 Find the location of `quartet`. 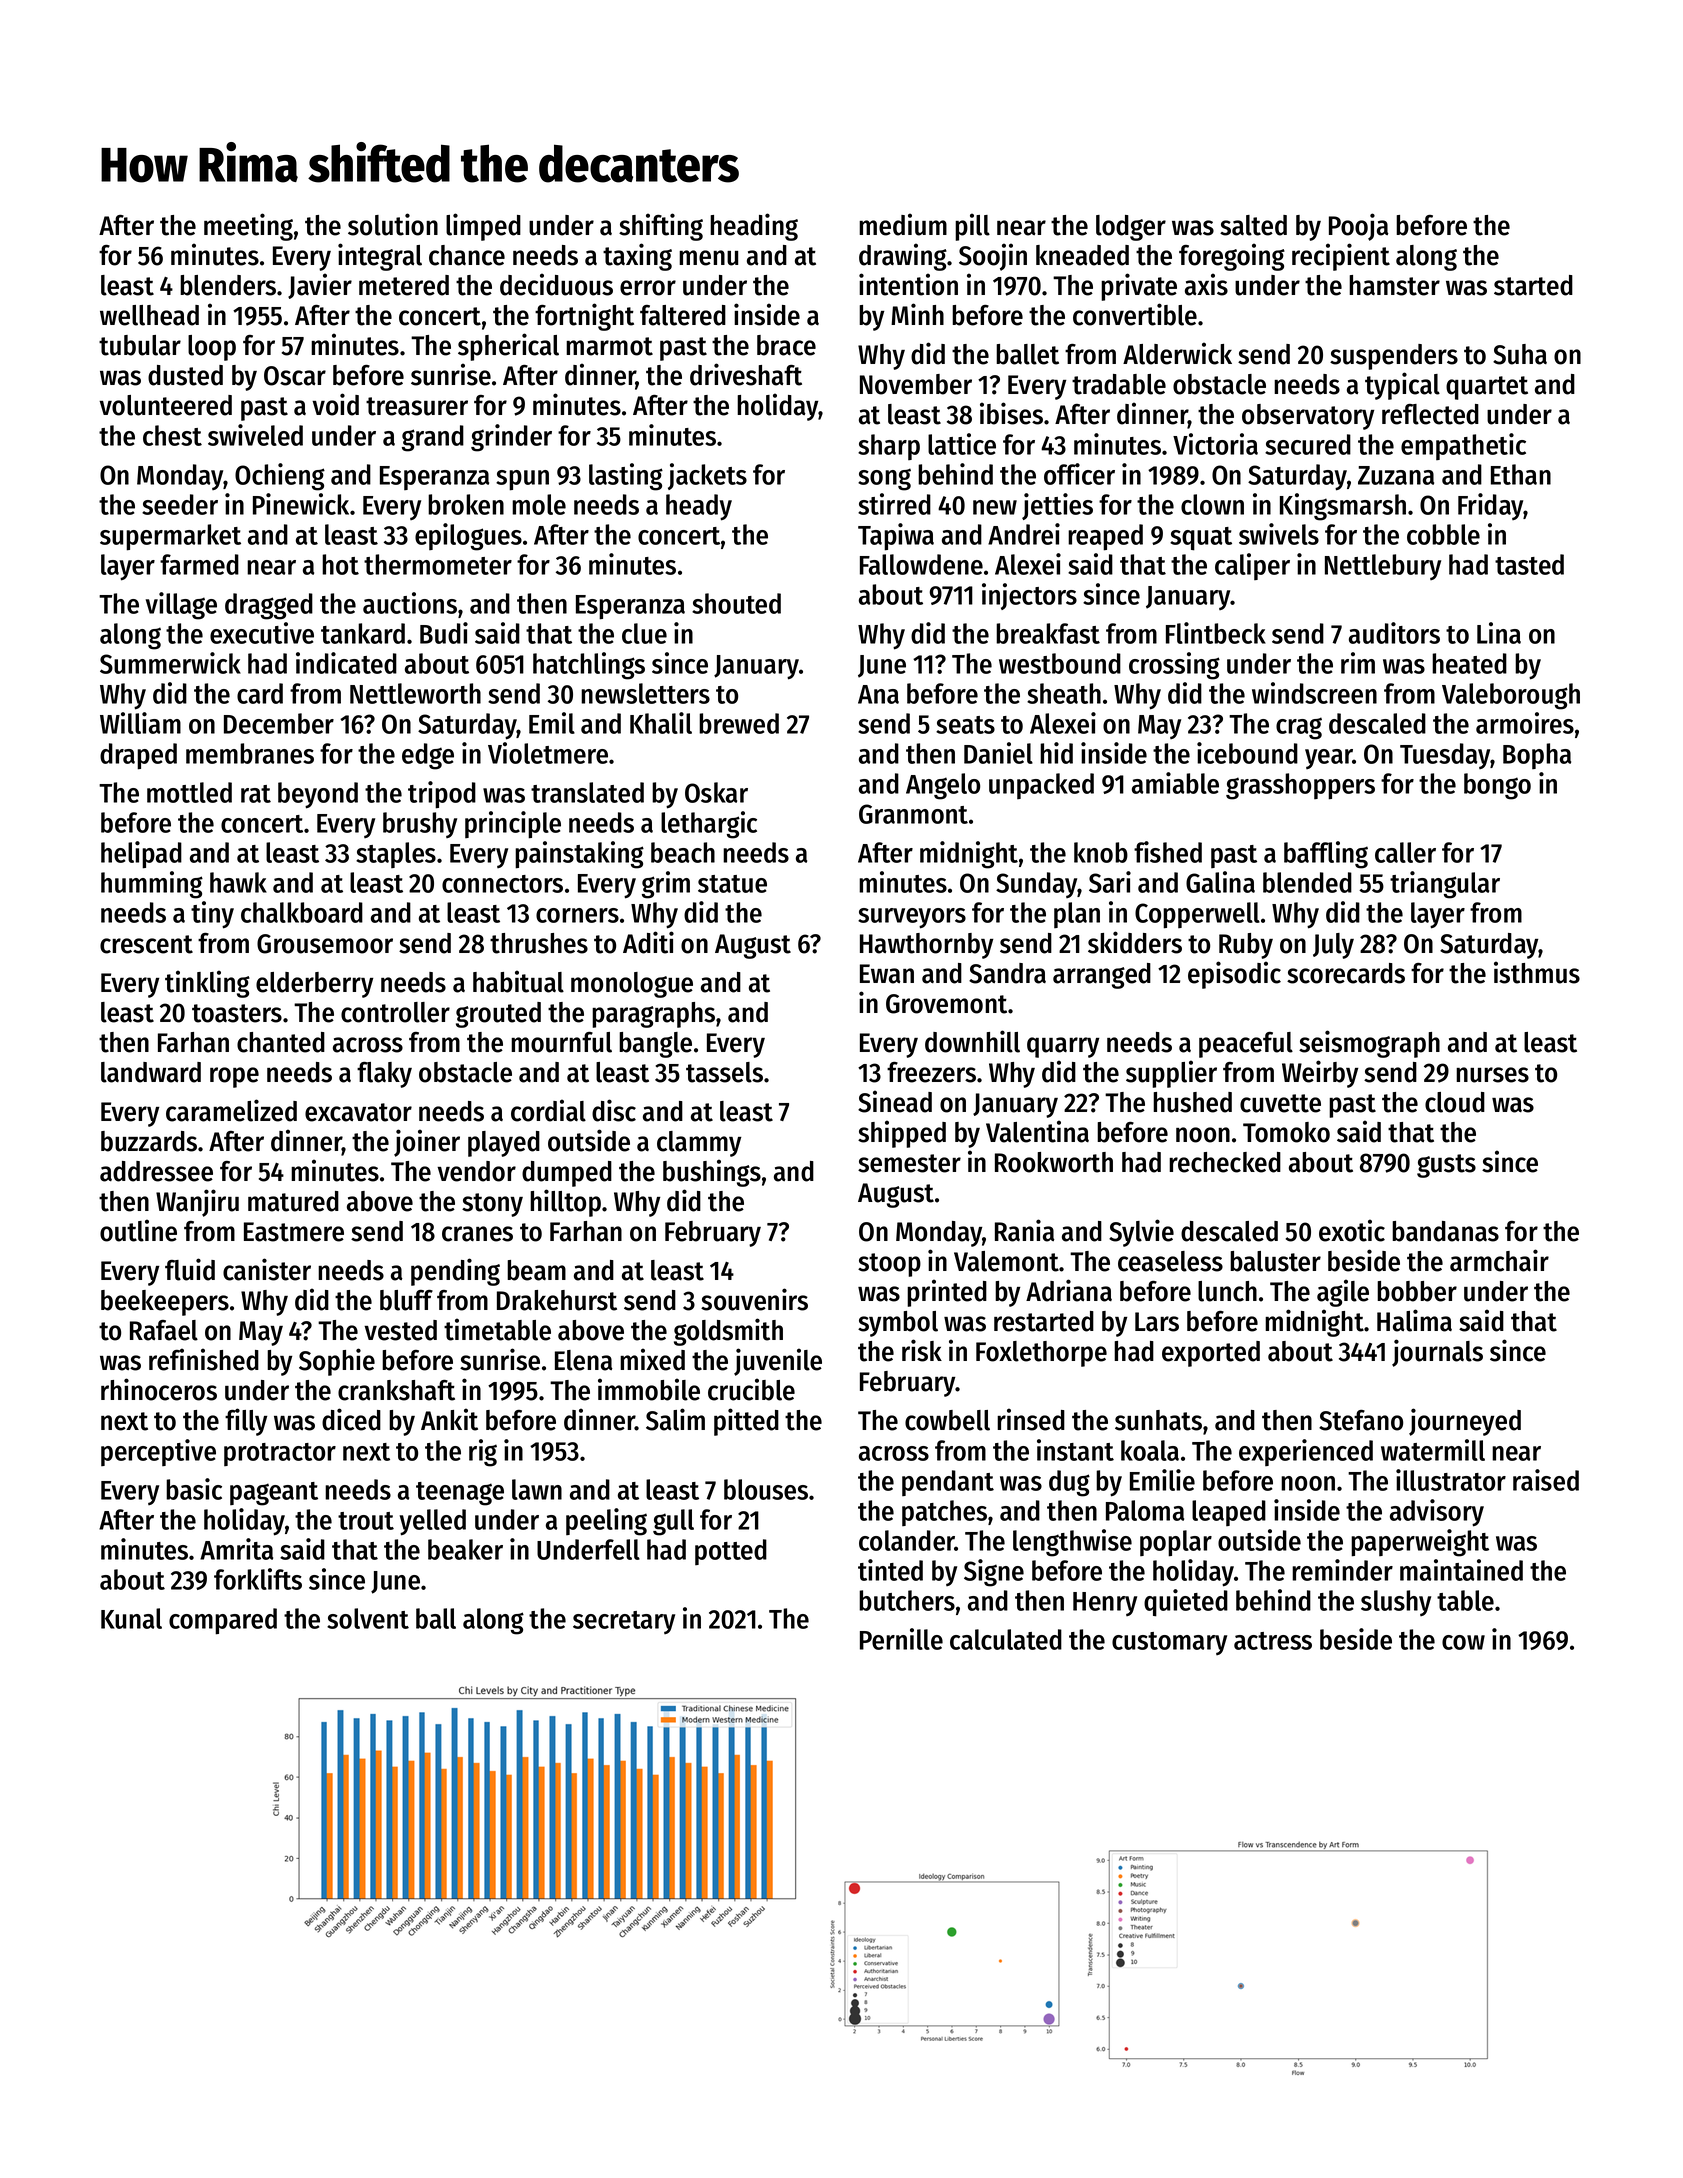

quartet is located at coordinates (1487, 388).
